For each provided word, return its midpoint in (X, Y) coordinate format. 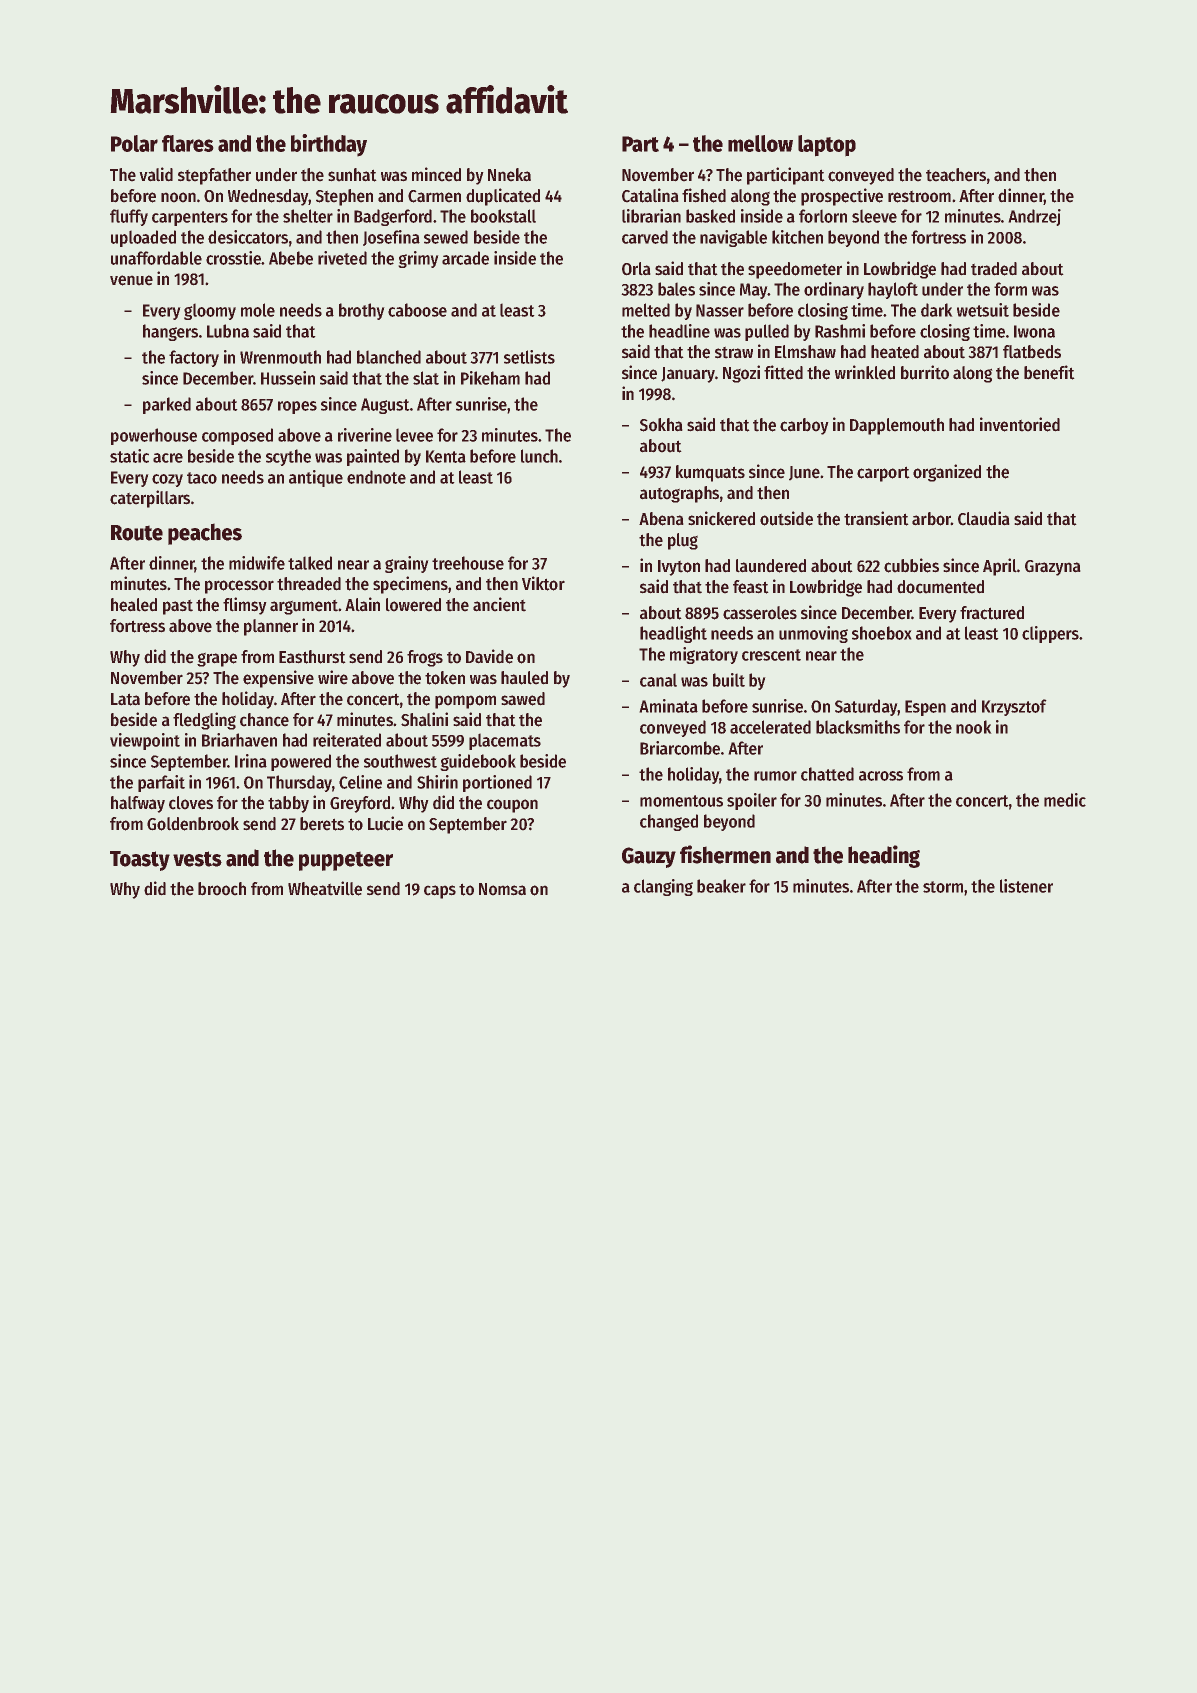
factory (194, 358)
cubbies (911, 565)
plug (683, 541)
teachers (956, 175)
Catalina (650, 195)
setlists (529, 357)
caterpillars (150, 499)
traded (994, 269)
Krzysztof (1014, 707)
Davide (489, 656)
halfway (138, 804)
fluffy (129, 217)
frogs (425, 658)
